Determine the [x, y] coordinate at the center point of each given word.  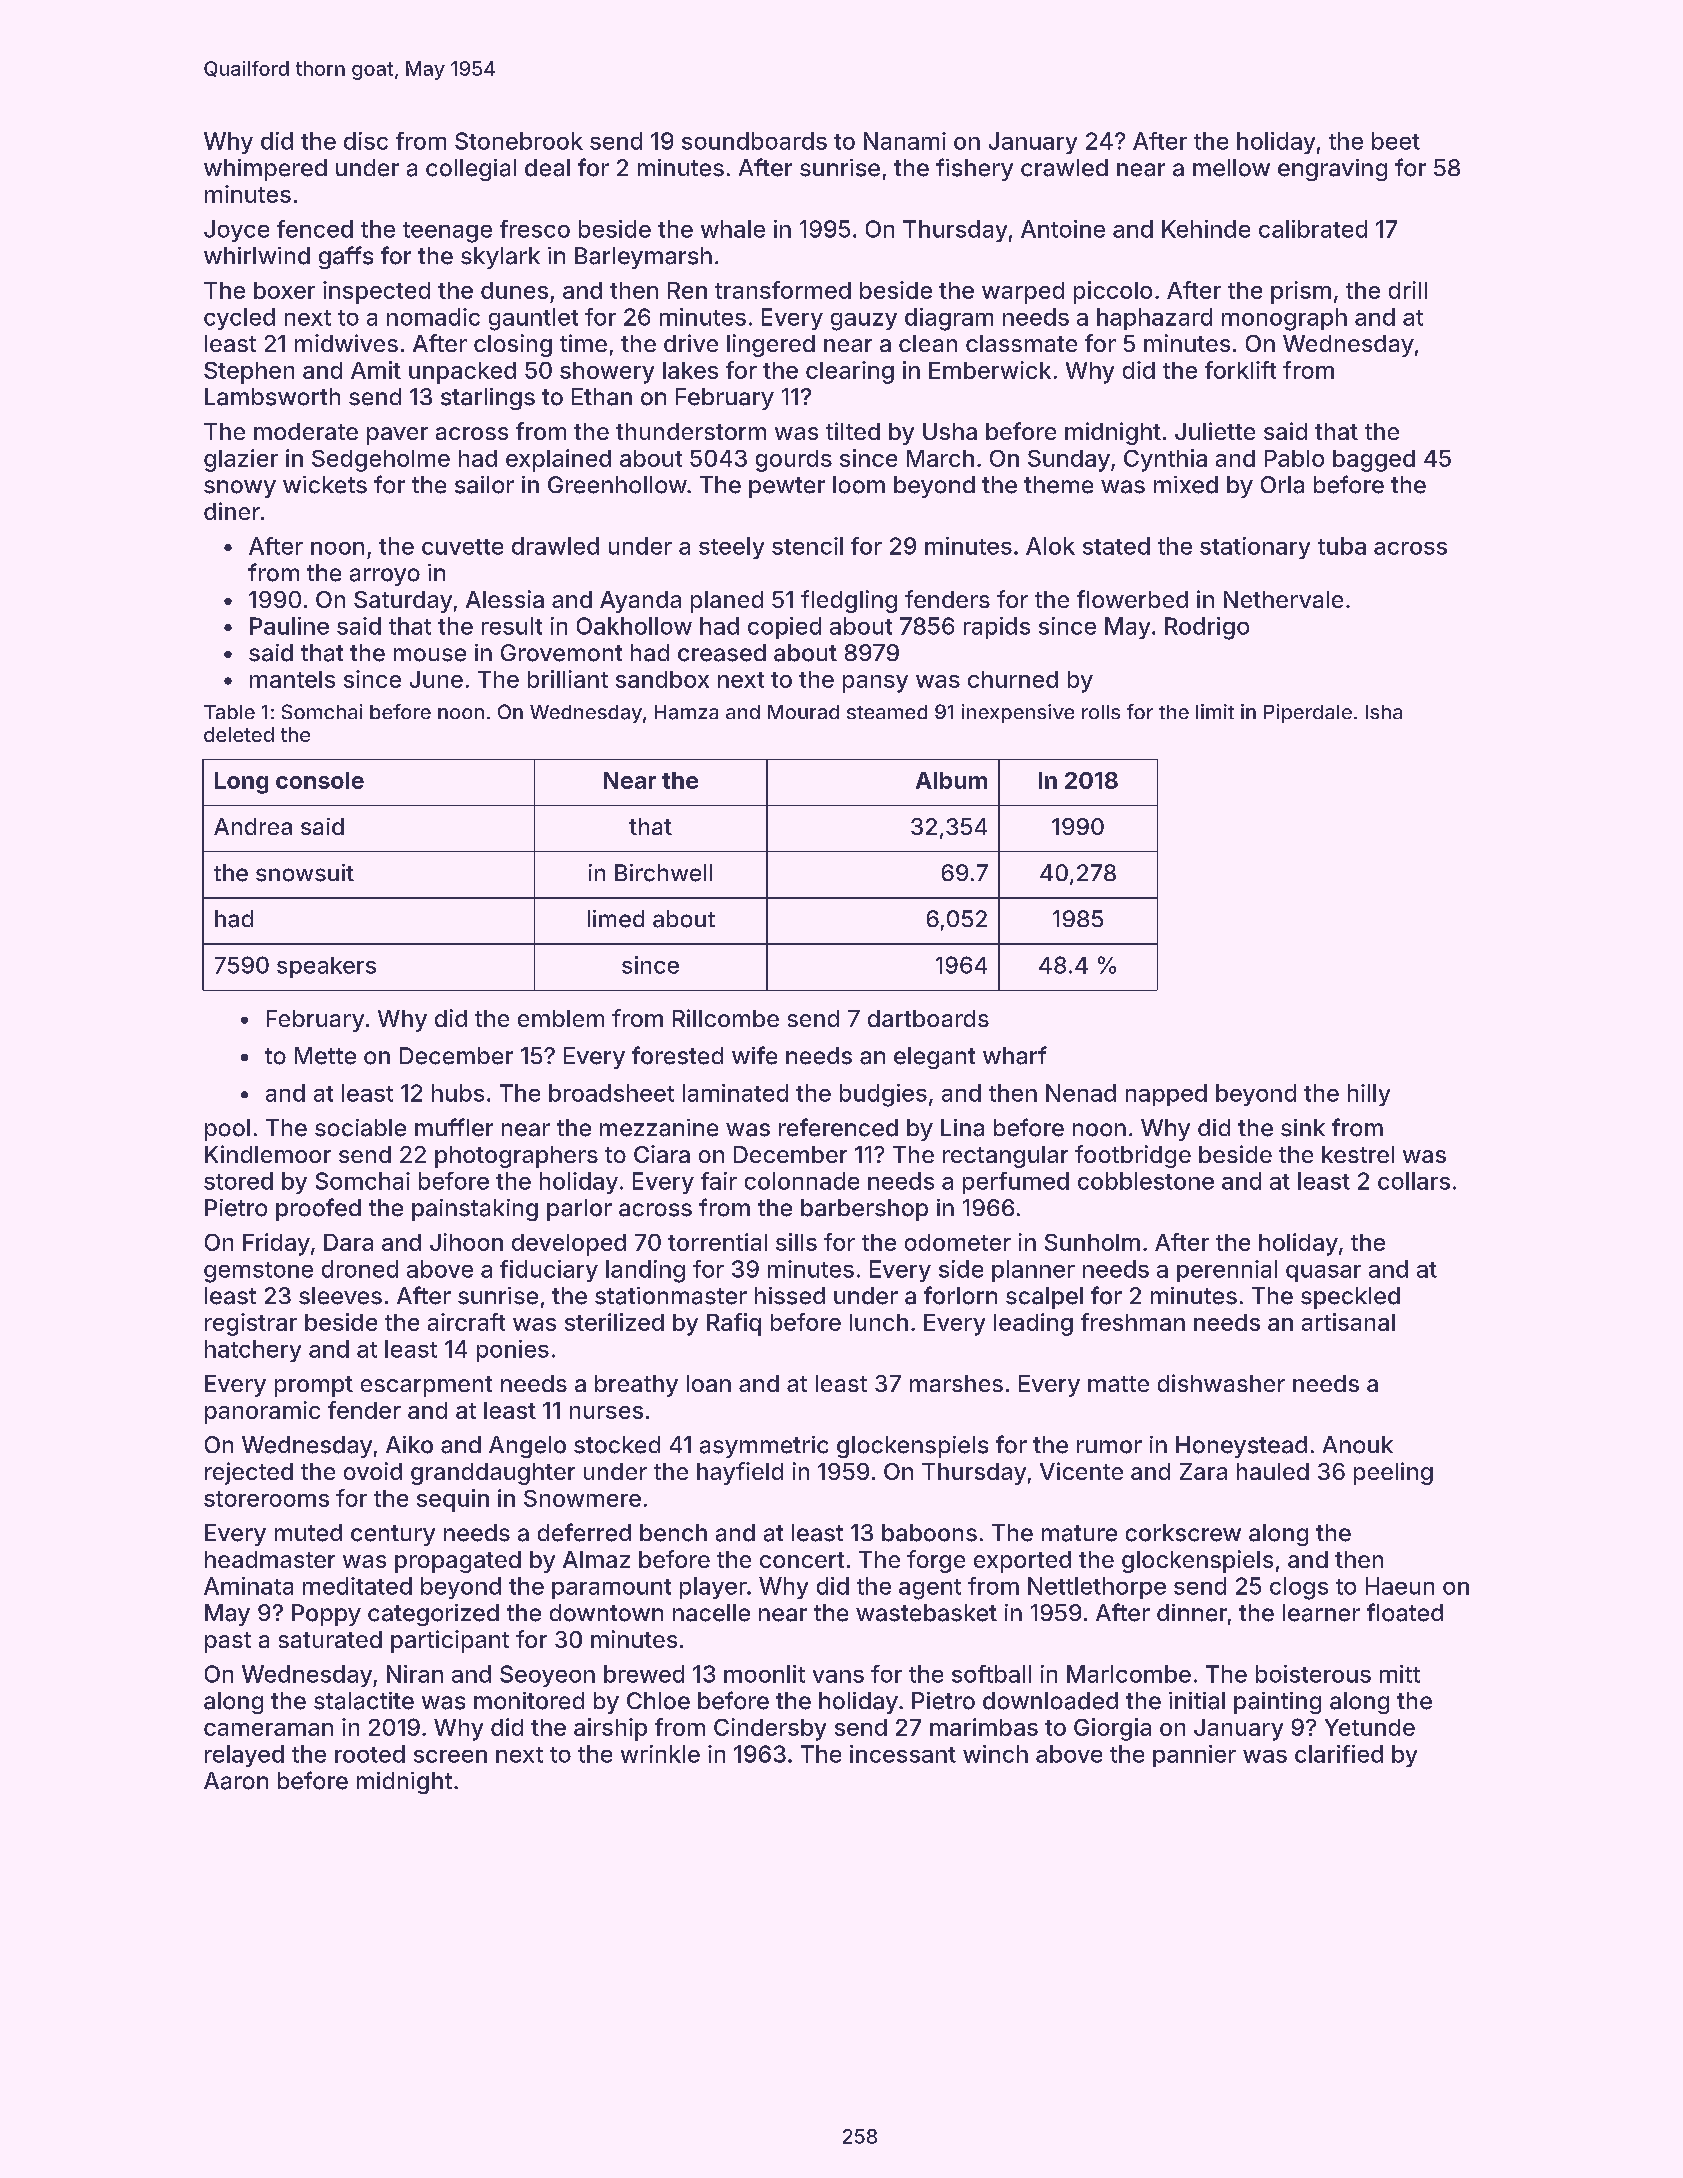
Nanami [905, 141]
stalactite [364, 1701]
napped [1166, 1095]
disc [366, 141]
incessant [903, 1754]
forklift [1240, 370]
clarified [1339, 1754]
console [320, 780]
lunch [879, 1322]
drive [691, 343]
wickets [325, 485]
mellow [1231, 168]
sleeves [340, 1296]
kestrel [1358, 1154]
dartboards [928, 1018]
